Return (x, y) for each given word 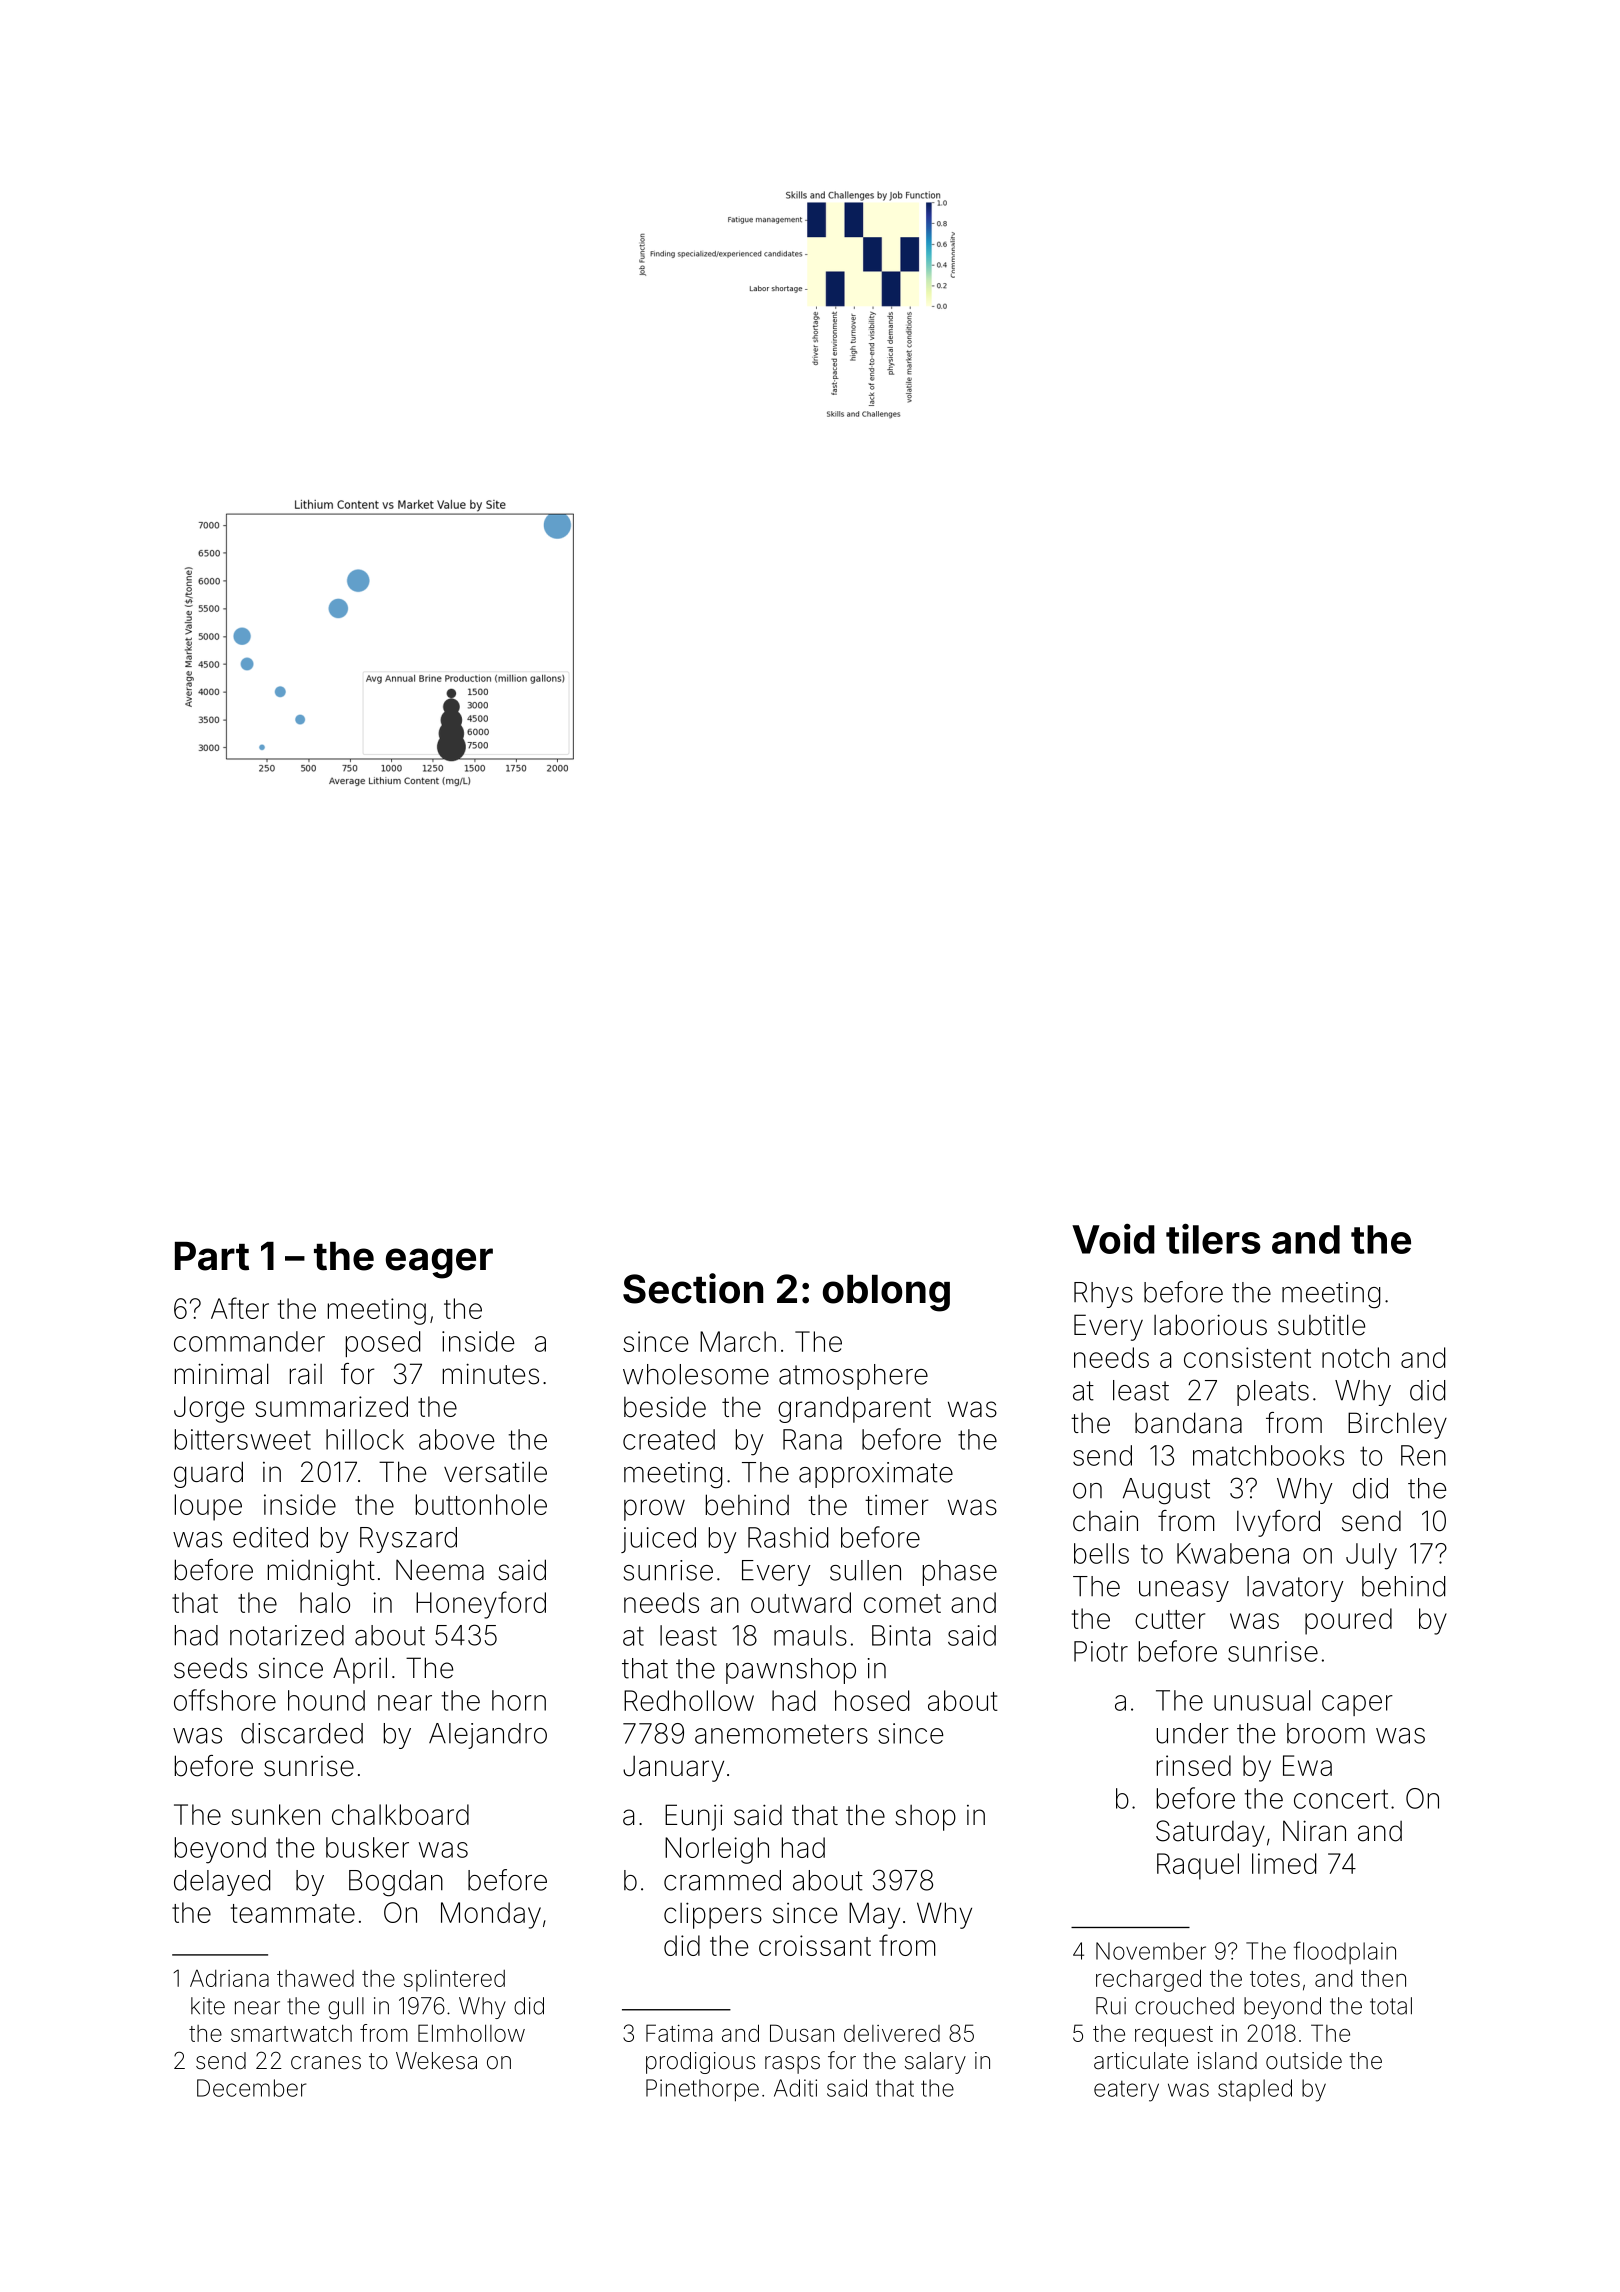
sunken (275, 1814)
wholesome (696, 1374)
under (1193, 1733)
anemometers (781, 1734)
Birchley (1397, 1425)
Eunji (694, 1817)
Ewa (1307, 1765)
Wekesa (436, 2061)
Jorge (209, 1409)
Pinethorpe (702, 2090)
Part (212, 1256)
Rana (812, 1439)
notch (1355, 1357)
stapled (1255, 2090)
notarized (287, 1635)
